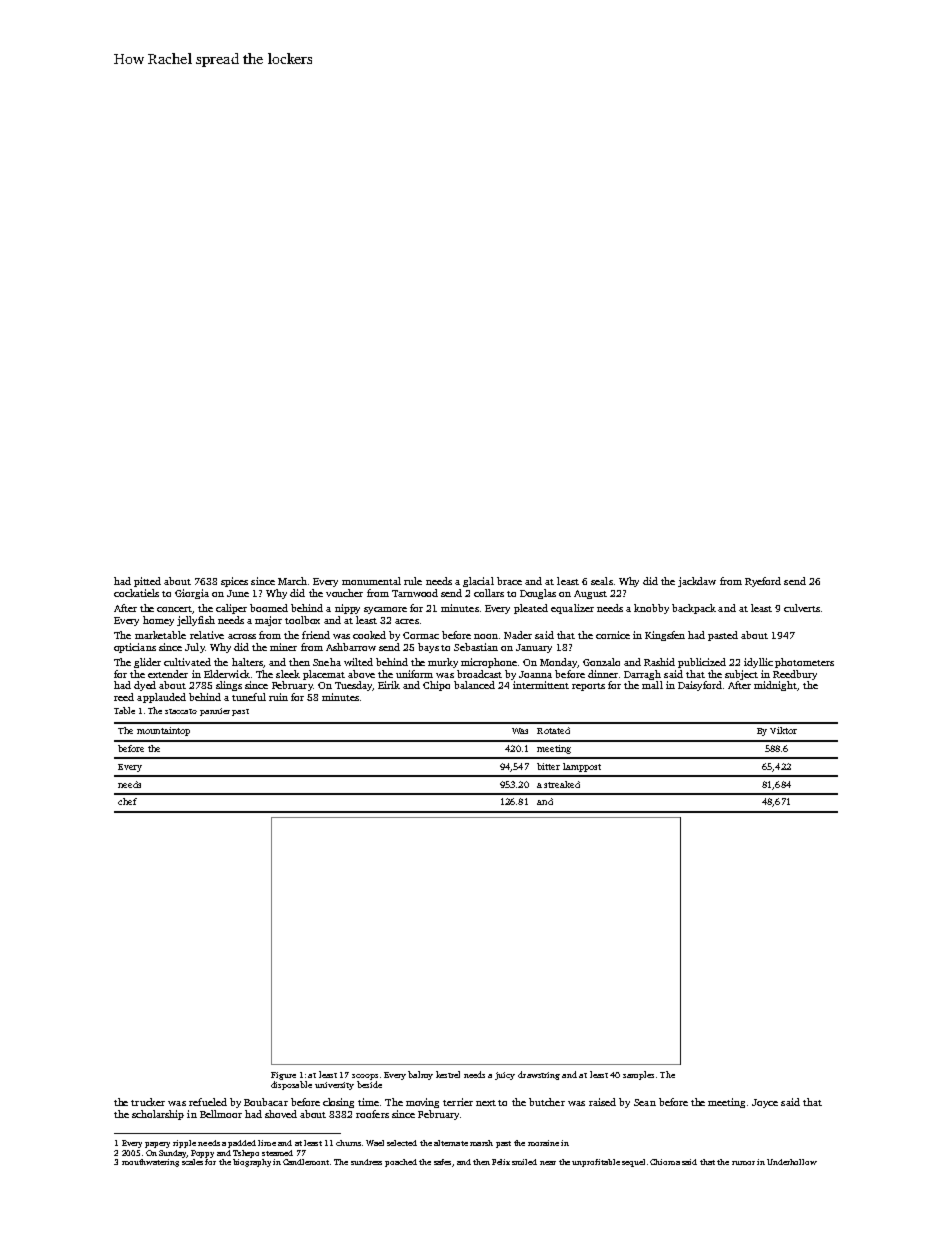  Describe the element at coordinates (158, 621) in the page. I see `homey` at that location.
